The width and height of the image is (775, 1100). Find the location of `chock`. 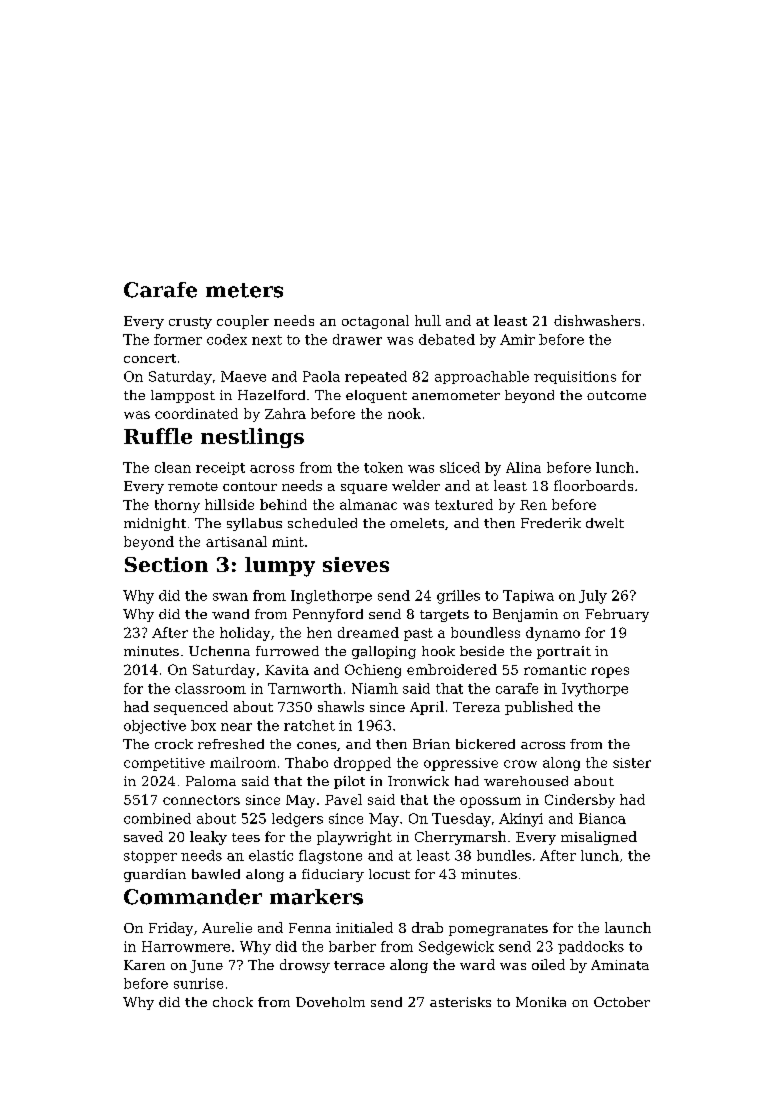

chock is located at coordinates (233, 1002).
